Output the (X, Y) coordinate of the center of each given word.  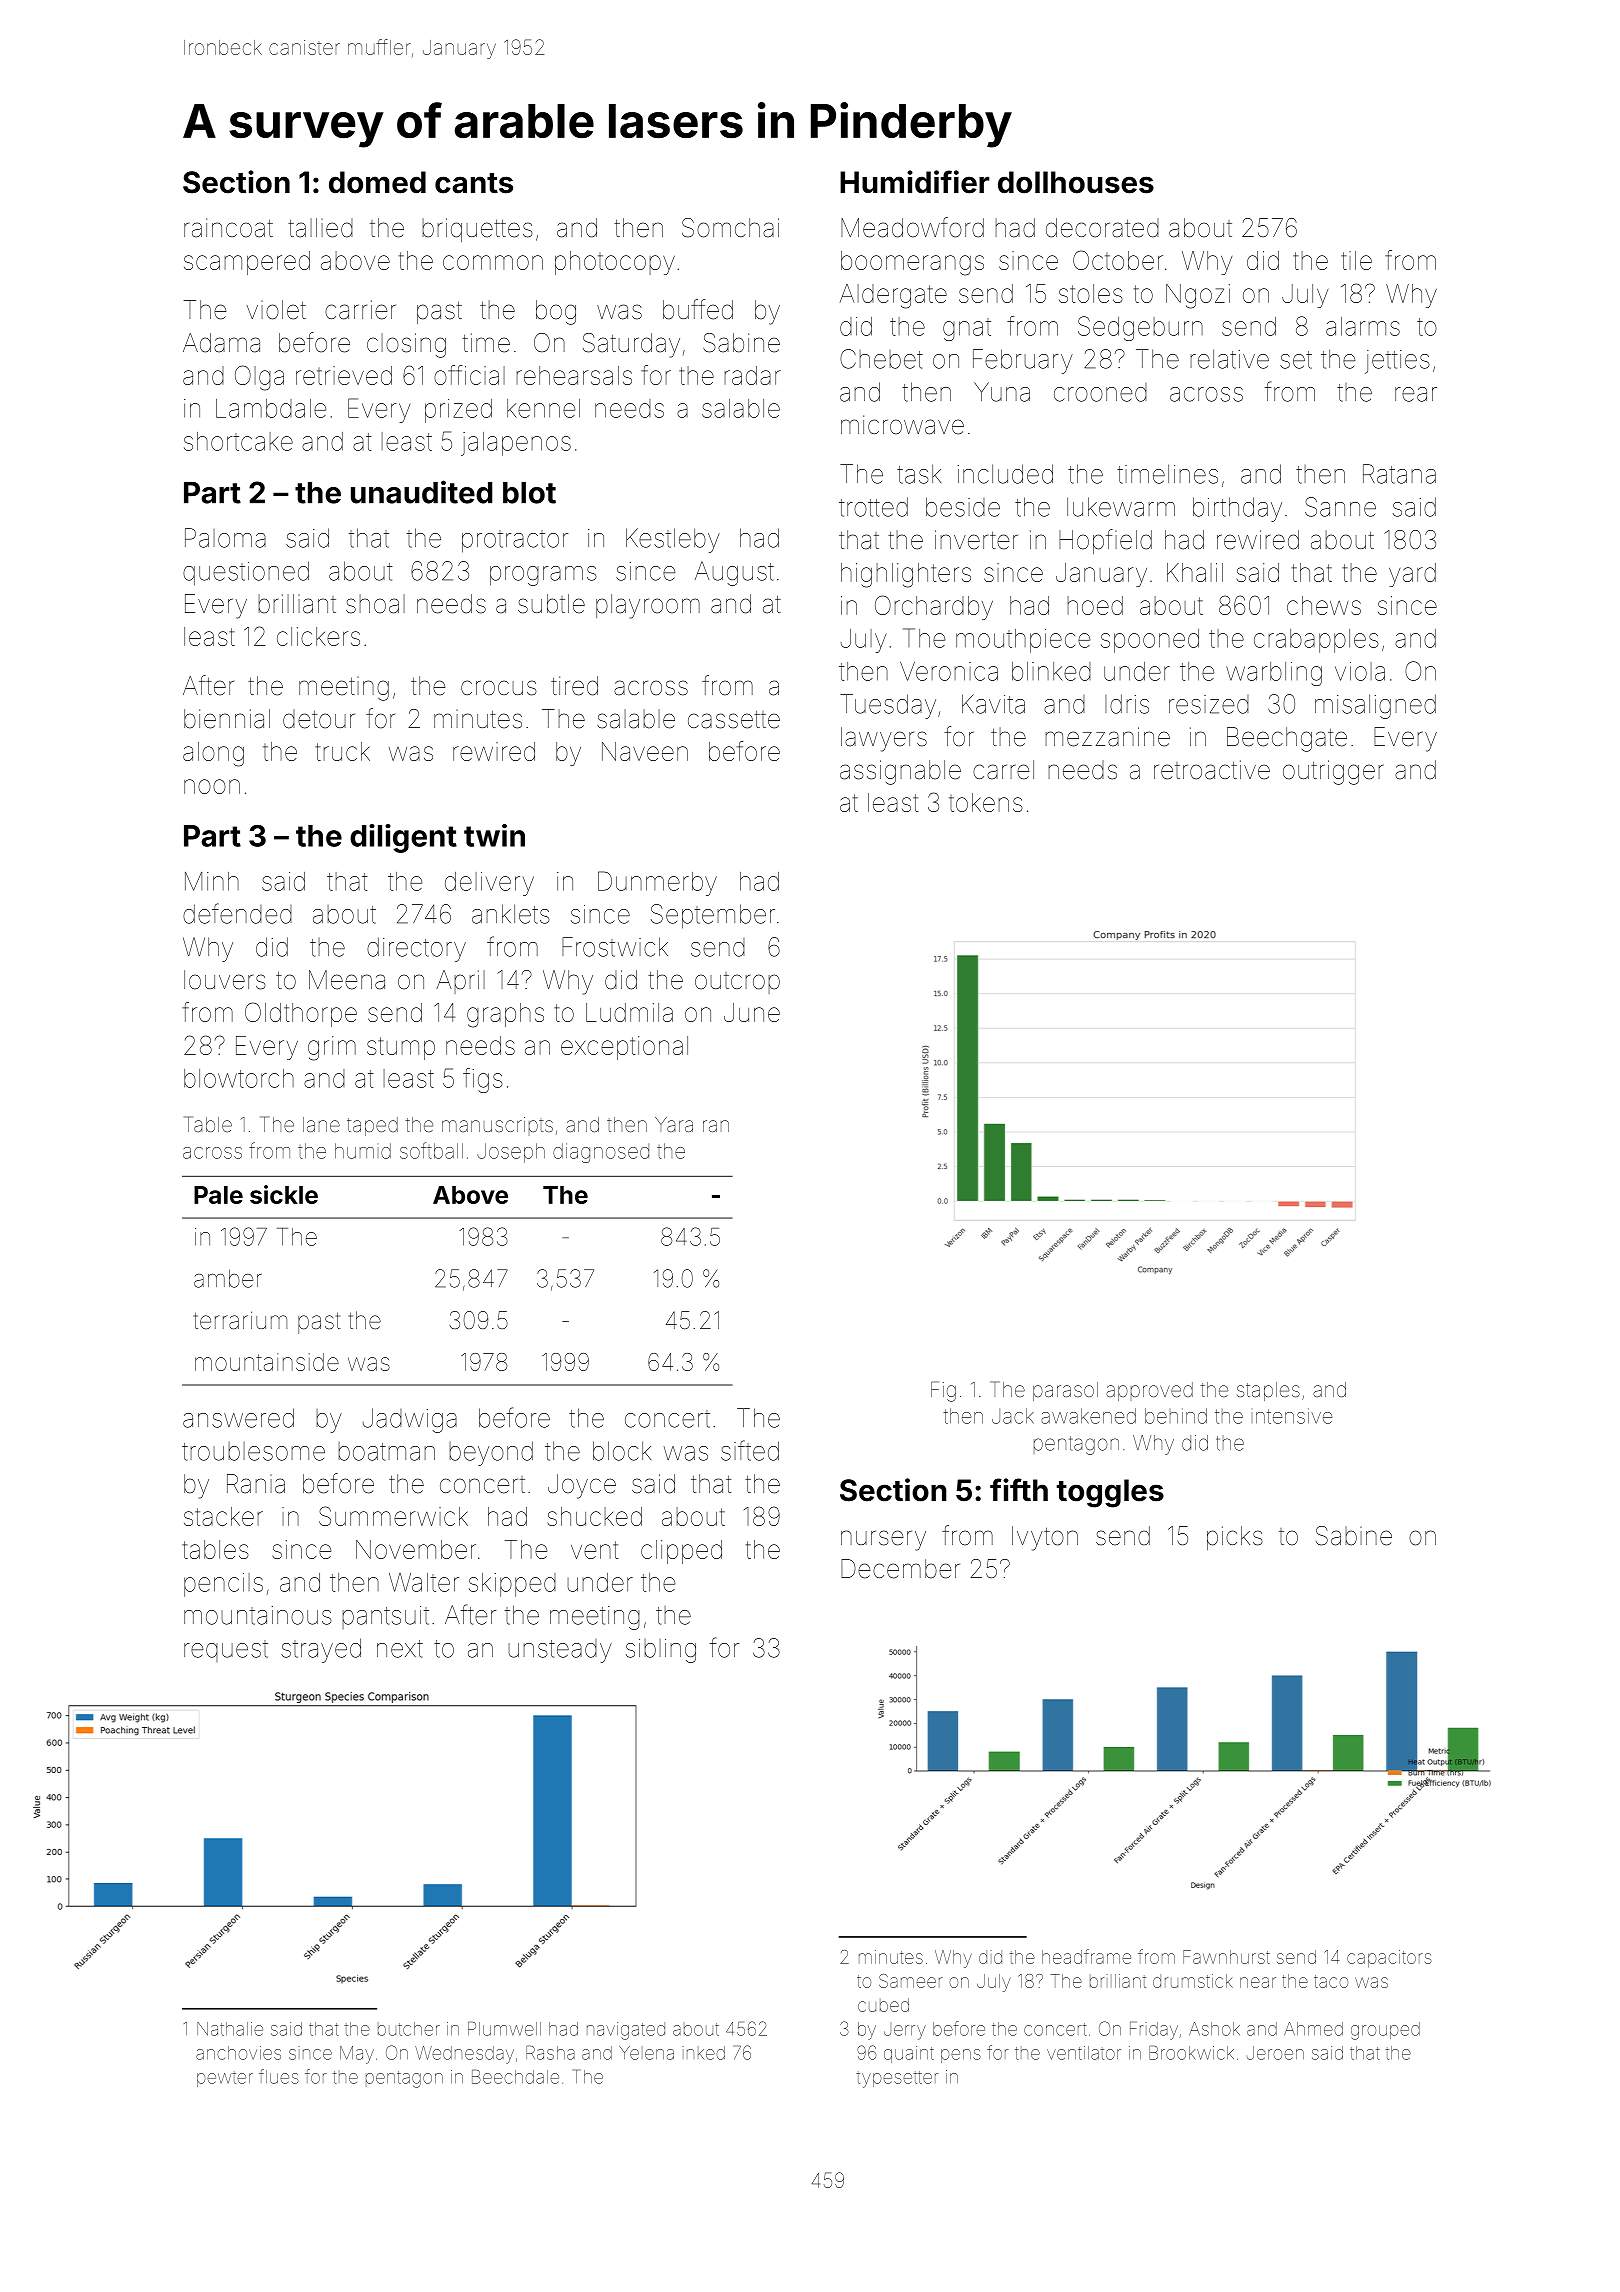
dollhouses (1076, 182)
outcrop (737, 983)
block (622, 1451)
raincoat (228, 228)
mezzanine (1107, 737)
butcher (409, 2029)
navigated (626, 2031)
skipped (512, 1585)
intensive (1292, 1416)
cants (474, 183)
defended (237, 913)
